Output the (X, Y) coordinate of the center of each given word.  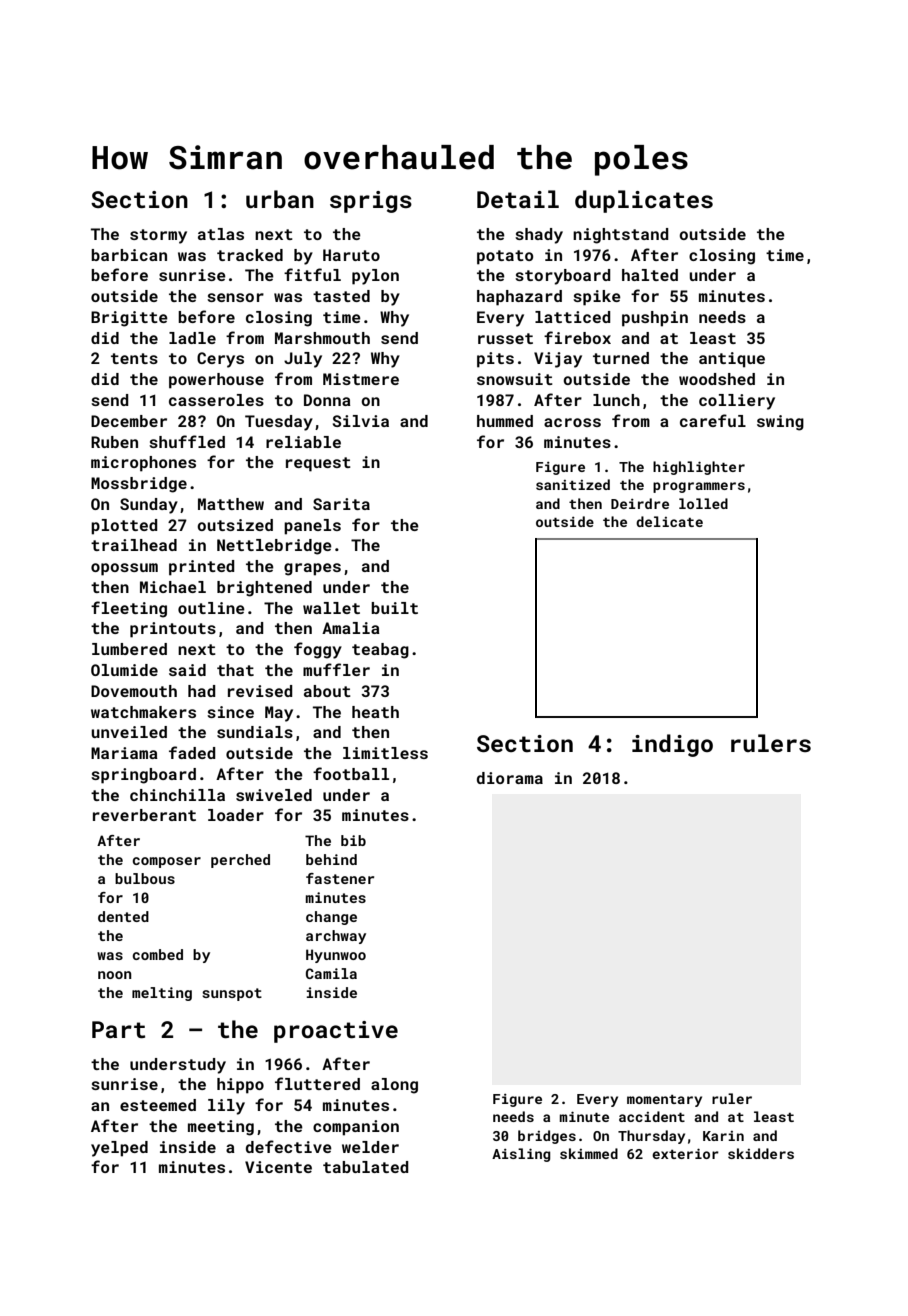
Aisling (521, 1155)
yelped (119, 1149)
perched (240, 861)
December (129, 421)
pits (495, 360)
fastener (340, 878)
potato (505, 257)
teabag (380, 651)
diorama (510, 778)
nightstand (621, 236)
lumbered (129, 649)
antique (732, 360)
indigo (672, 745)
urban (280, 199)
